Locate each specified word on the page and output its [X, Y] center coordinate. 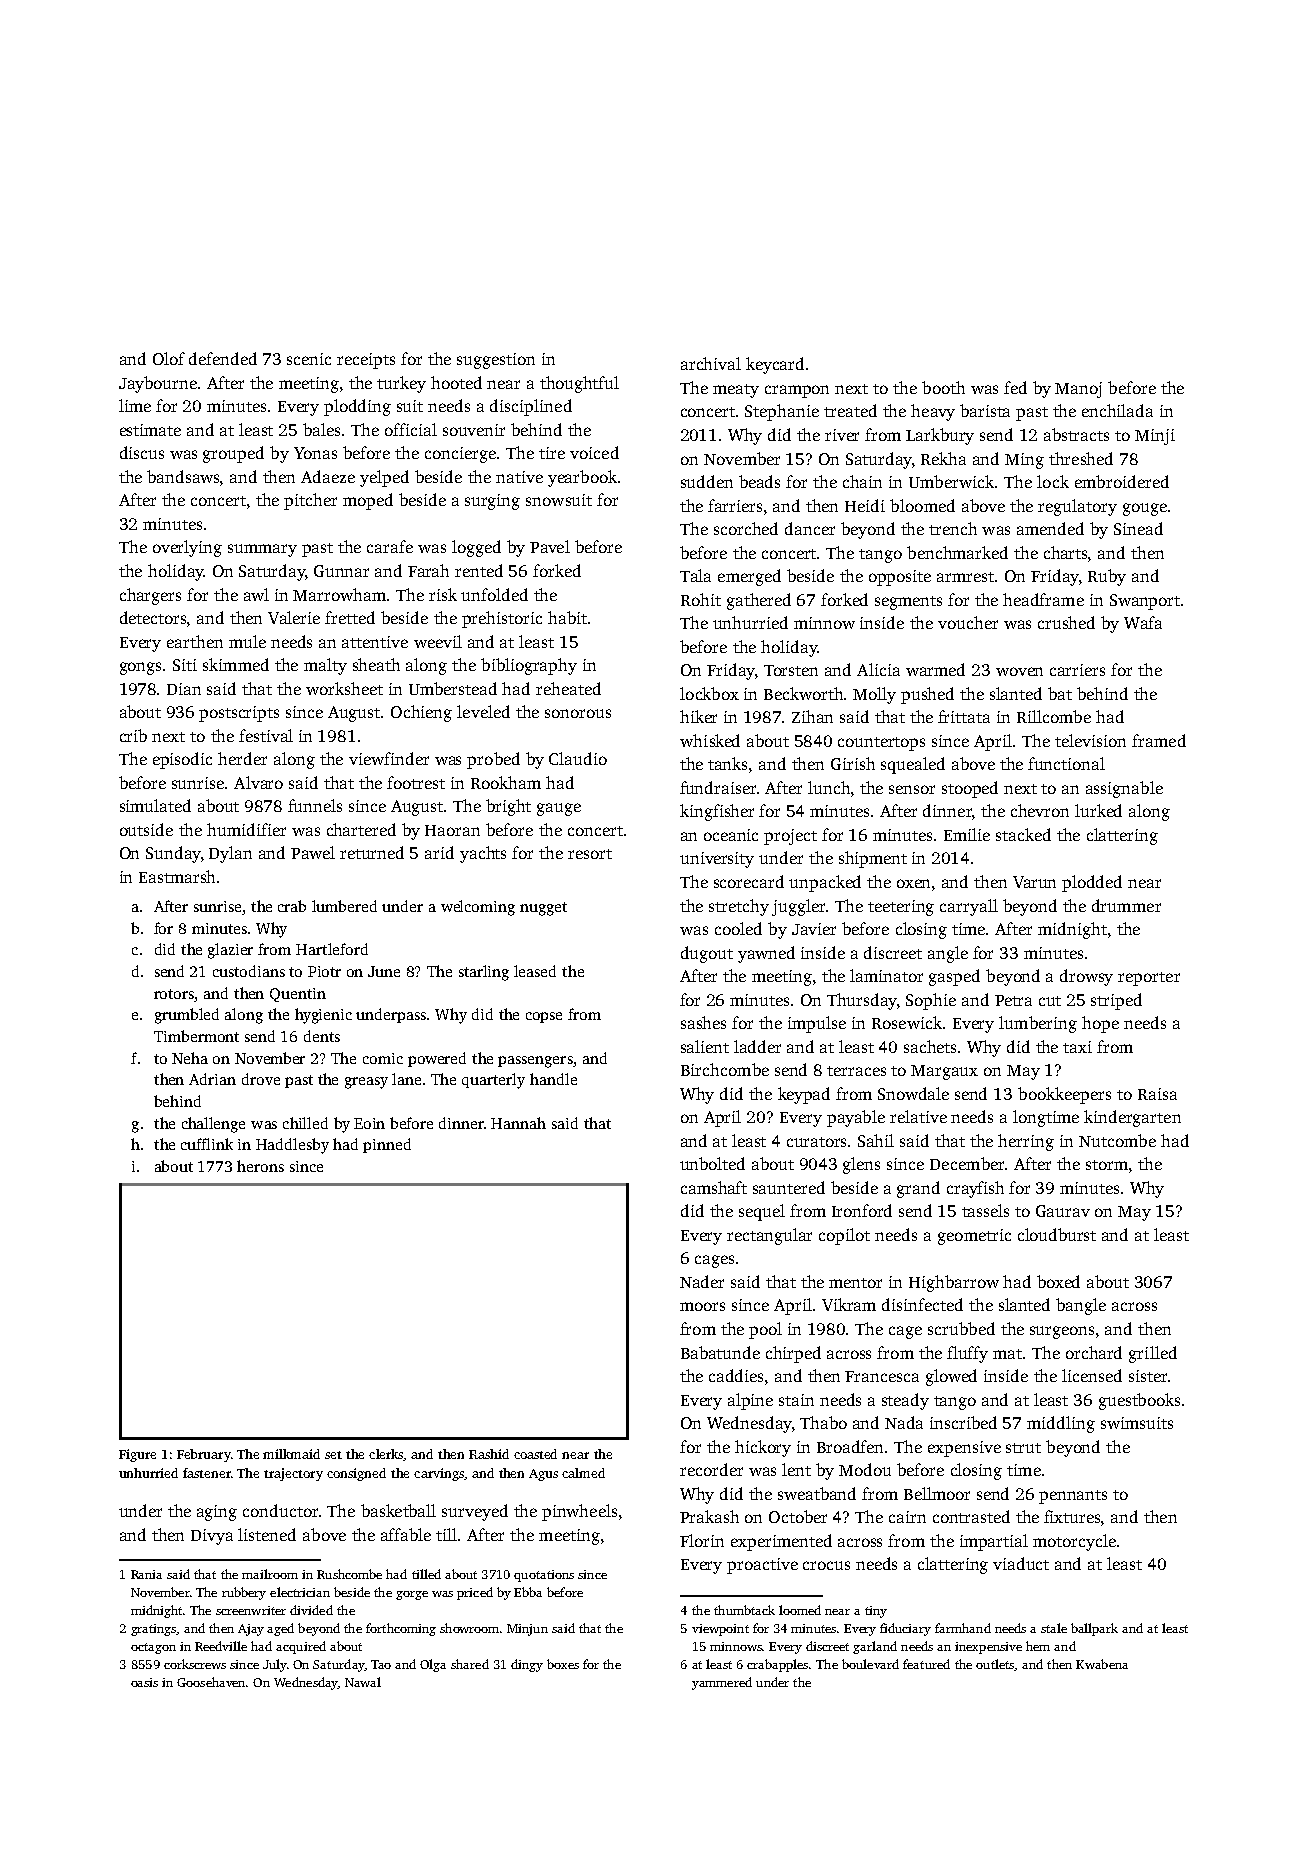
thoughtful [579, 384]
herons [260, 1166]
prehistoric [502, 619]
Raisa [1157, 1094]
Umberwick [951, 481]
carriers [1077, 670]
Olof [169, 358]
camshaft [714, 1187]
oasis [144, 1682]
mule [247, 641]
